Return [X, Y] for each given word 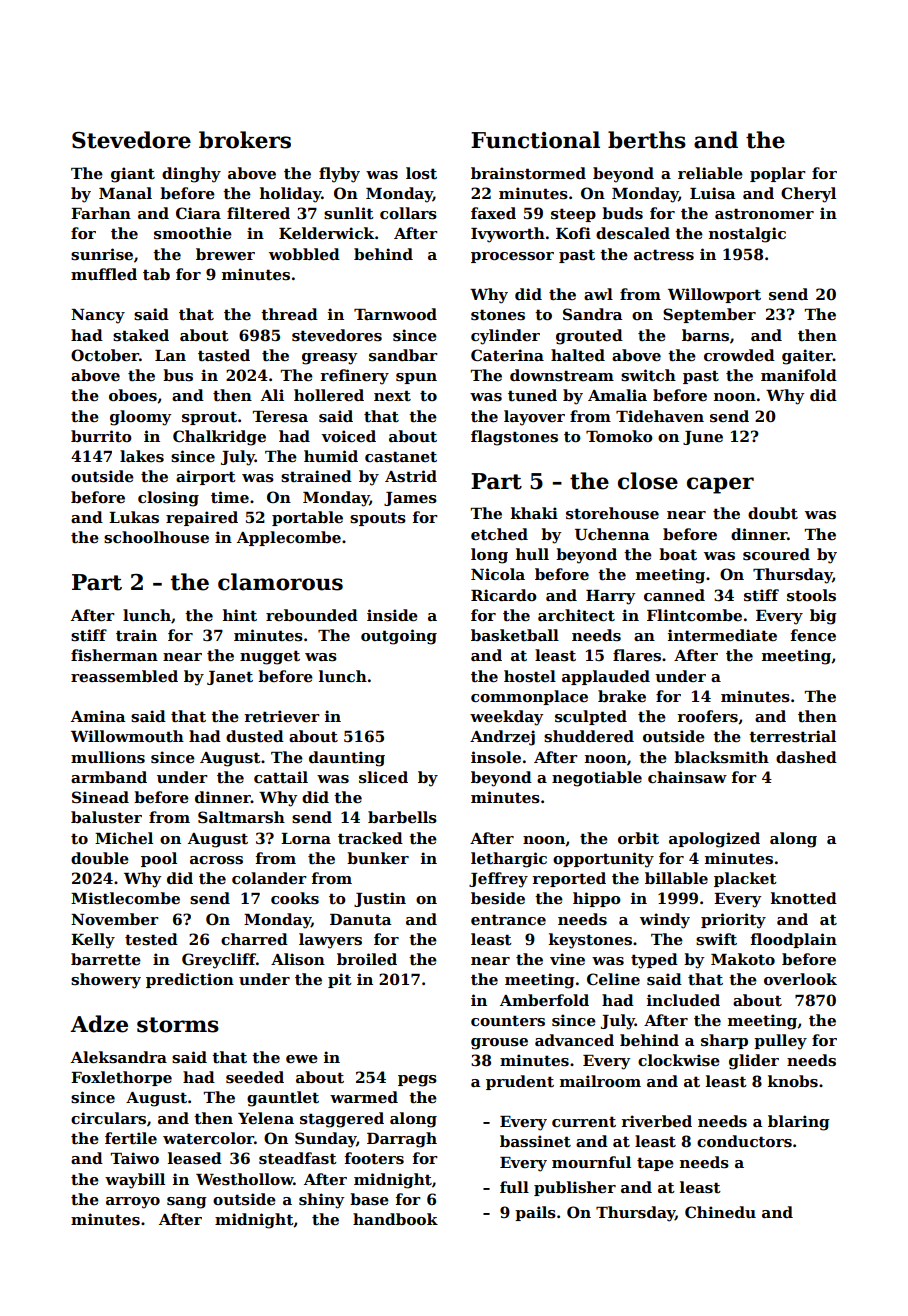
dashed [806, 757]
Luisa [713, 193]
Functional [535, 140]
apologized [714, 840]
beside [498, 898]
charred [254, 939]
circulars [108, 1118]
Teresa [280, 416]
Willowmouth [127, 736]
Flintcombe [694, 615]
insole [496, 757]
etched [499, 534]
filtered [258, 213]
